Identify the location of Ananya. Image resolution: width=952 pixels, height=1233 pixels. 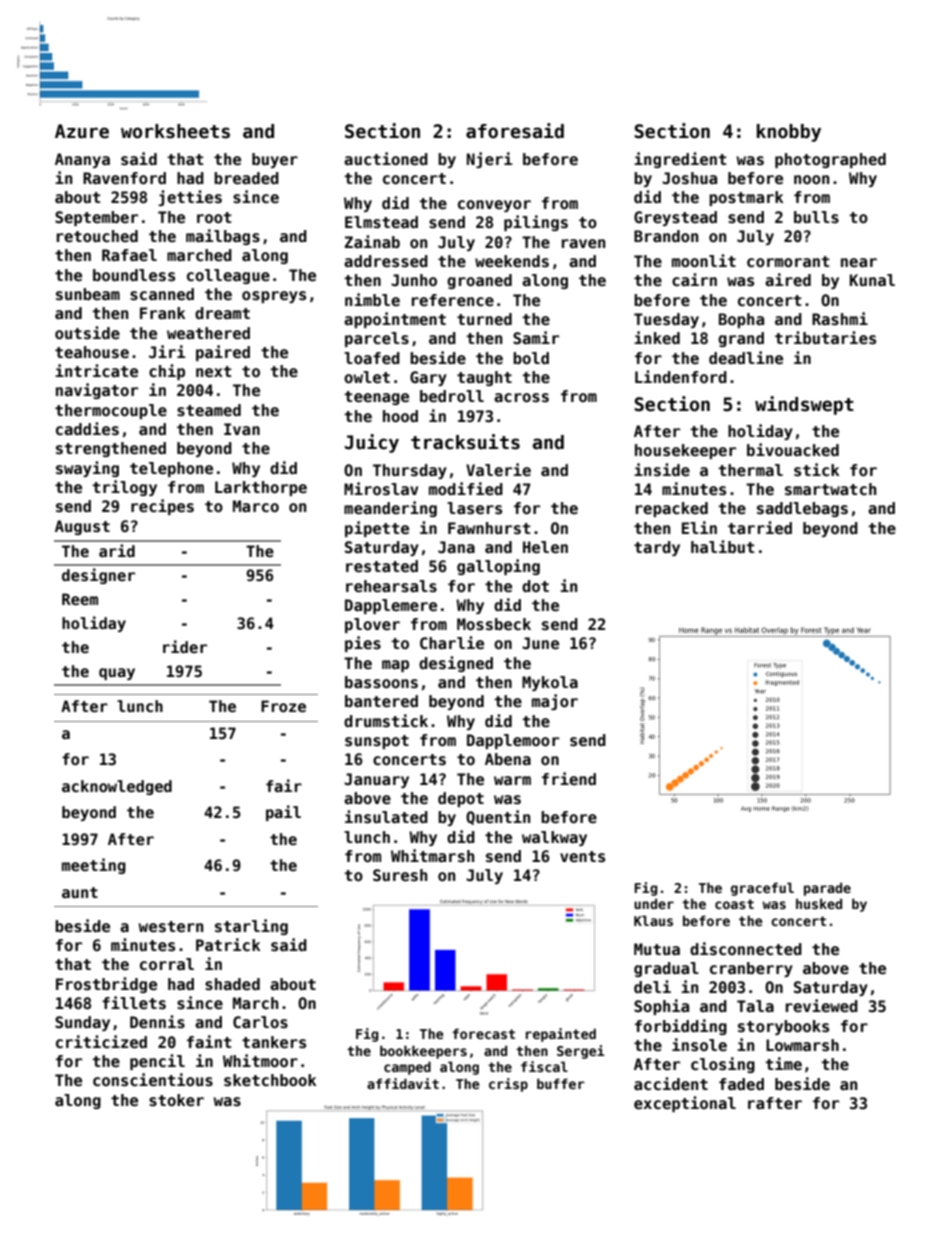
(82, 160).
